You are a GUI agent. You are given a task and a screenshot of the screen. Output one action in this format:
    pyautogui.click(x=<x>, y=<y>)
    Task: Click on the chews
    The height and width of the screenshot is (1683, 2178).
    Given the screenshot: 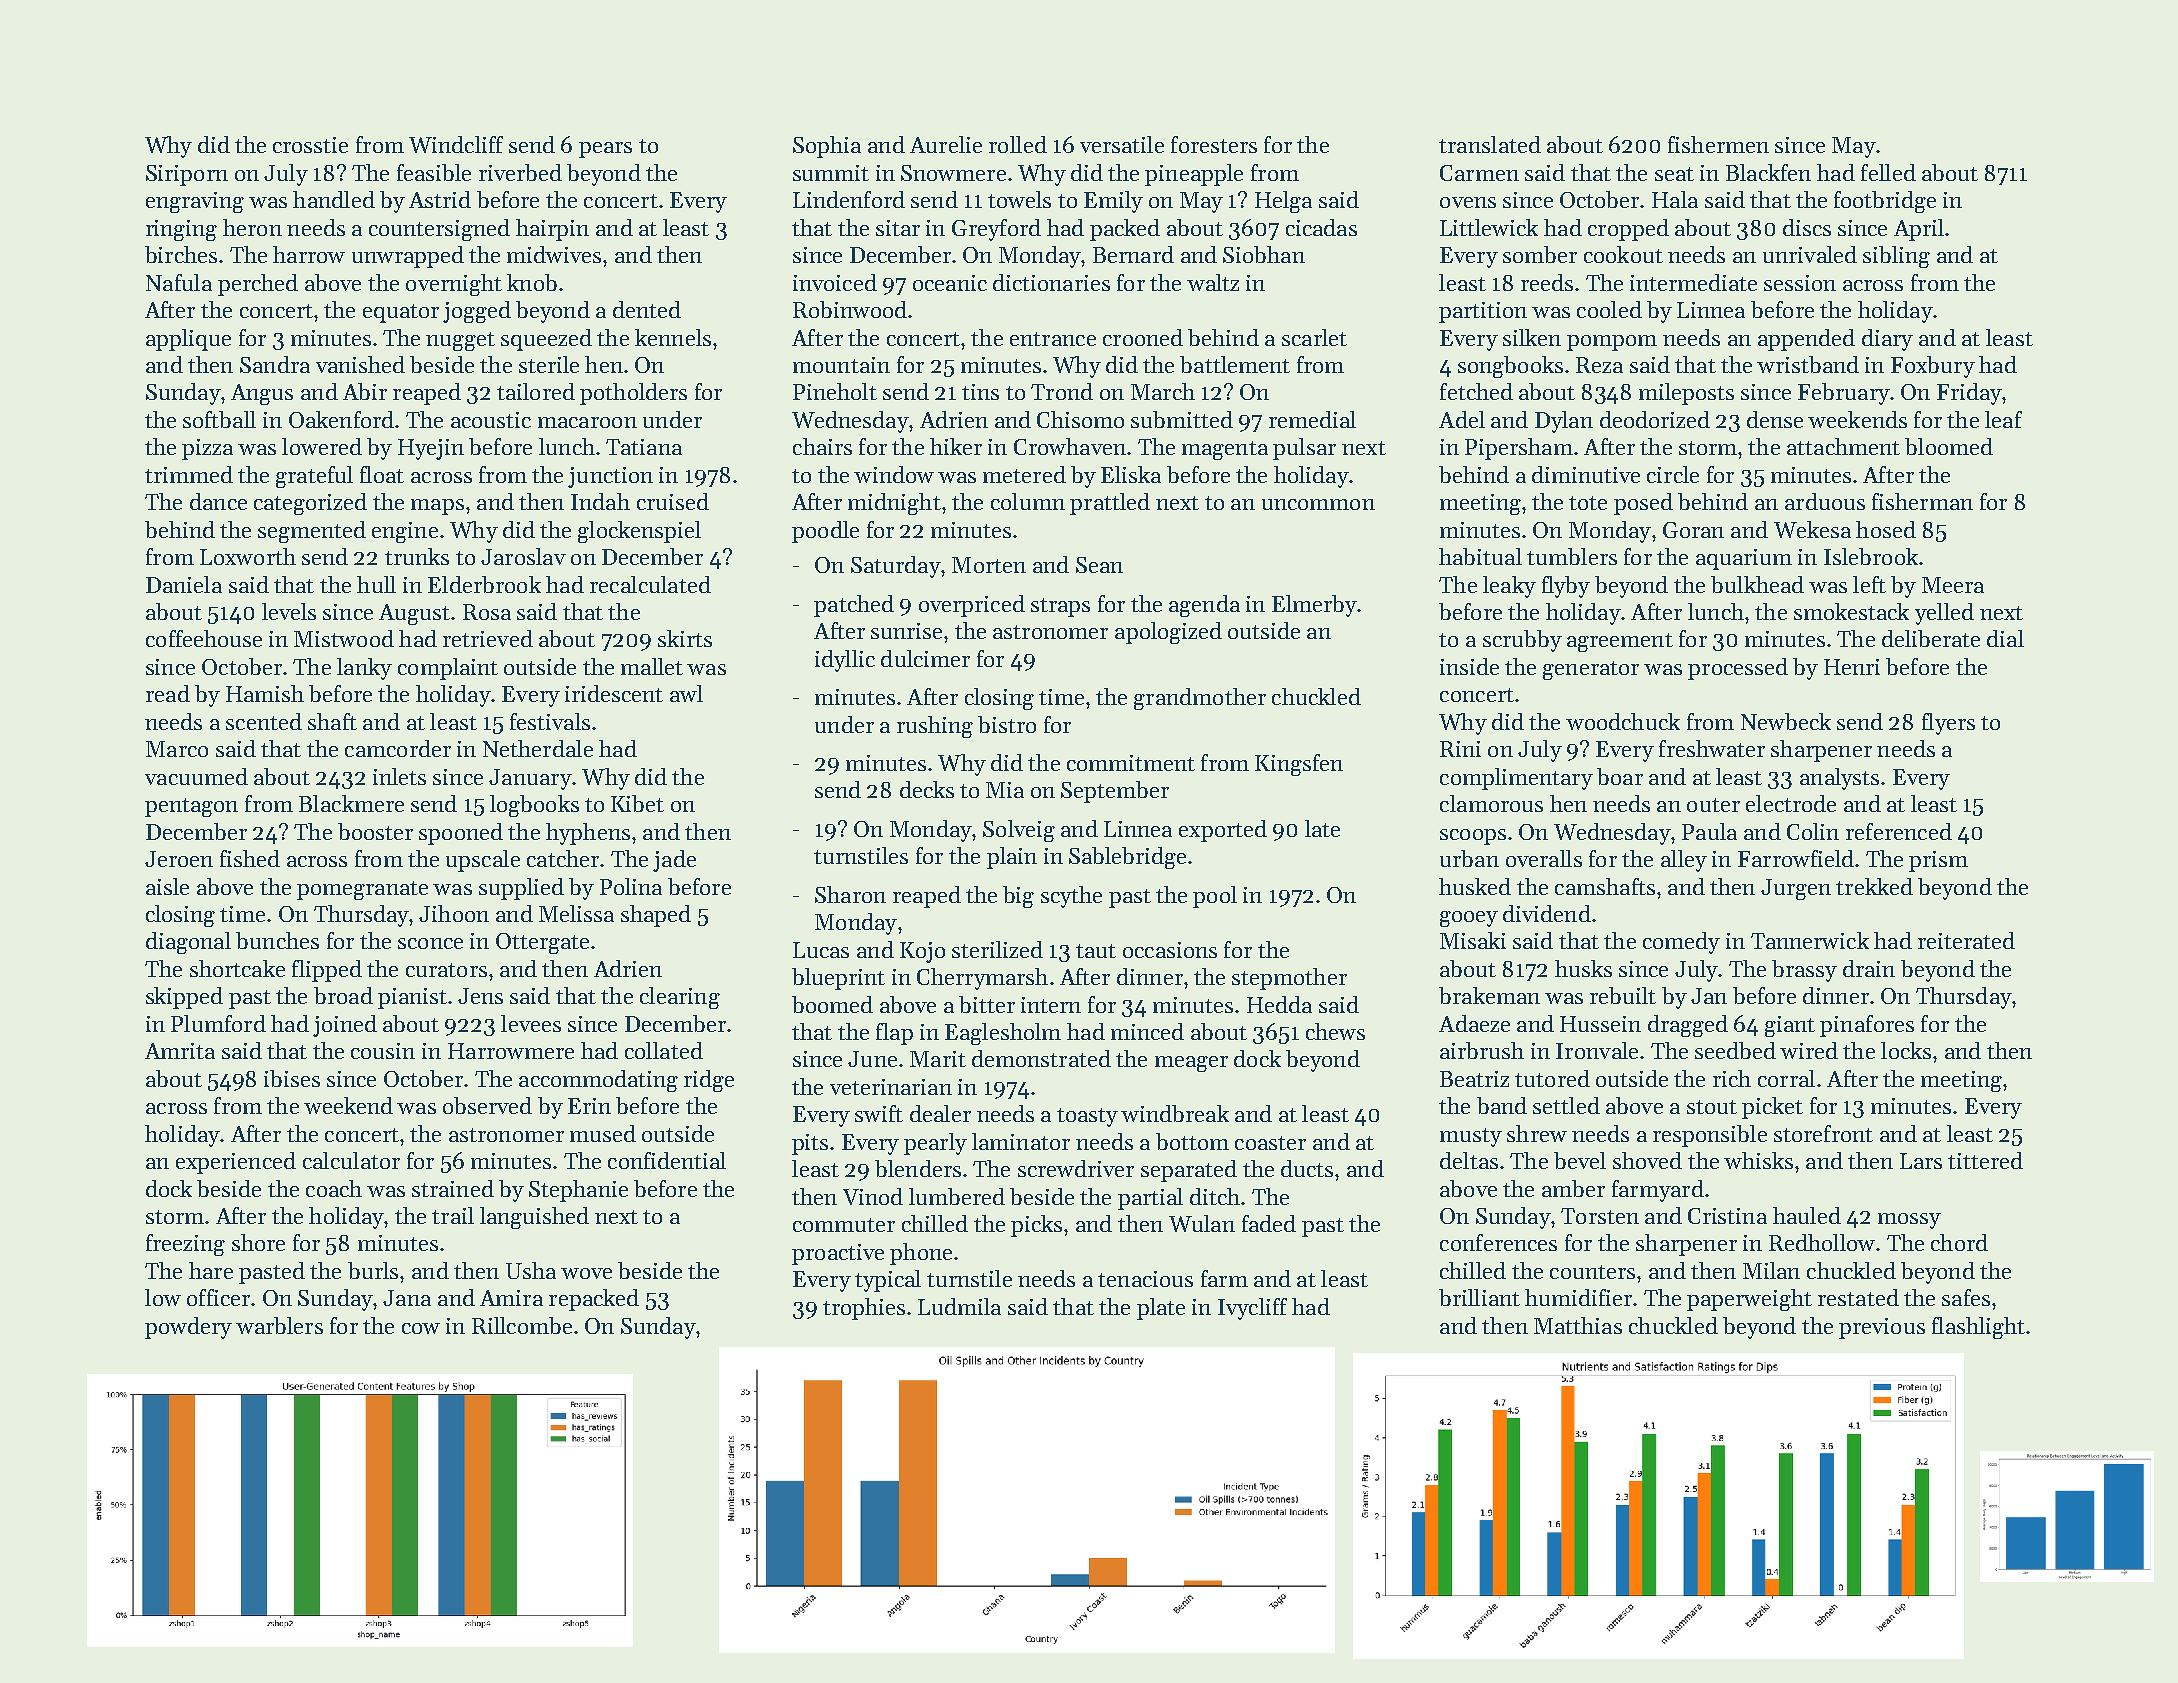 What is the action you would take?
    pyautogui.click(x=1335, y=1031)
